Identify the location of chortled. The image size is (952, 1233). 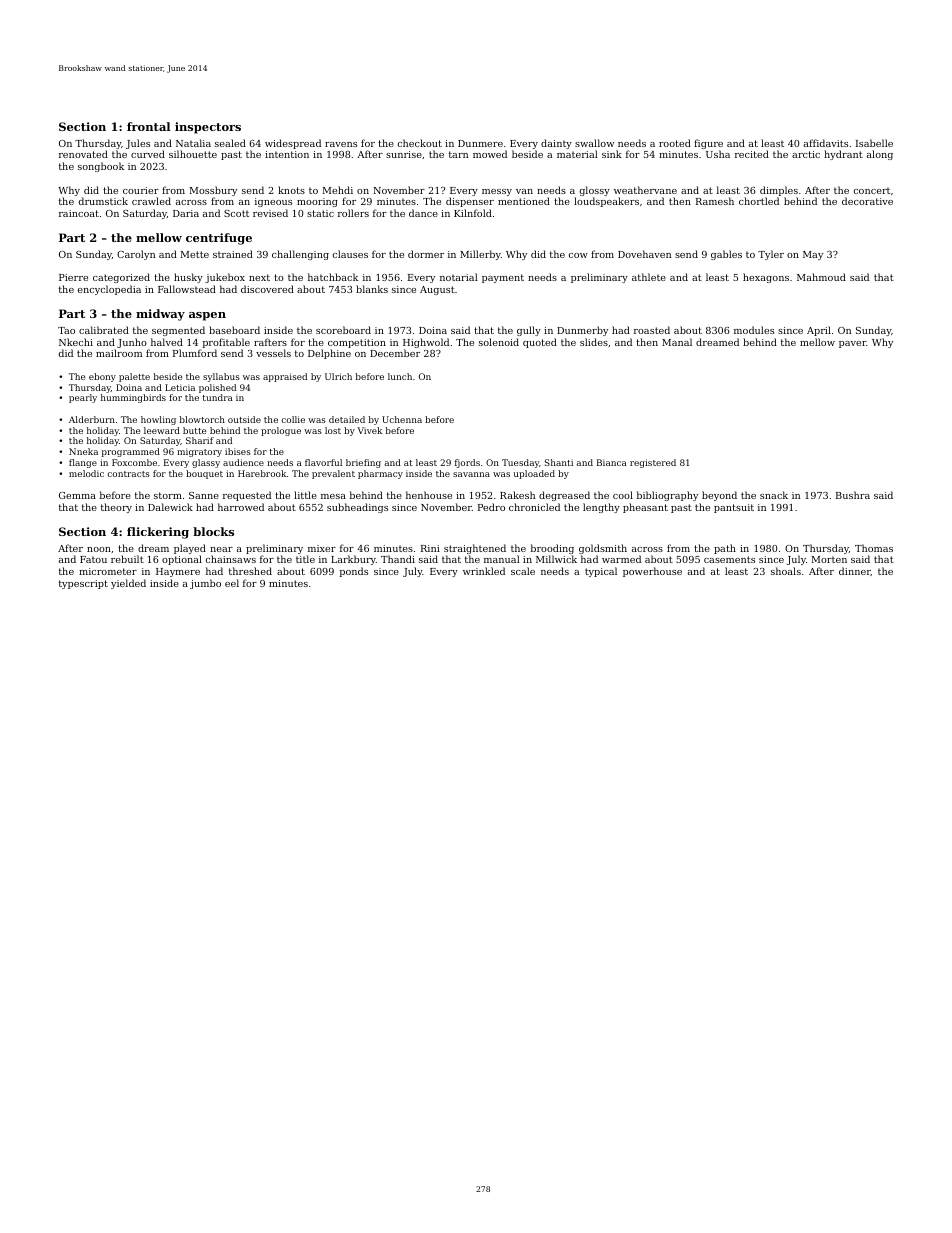
(759, 201).
